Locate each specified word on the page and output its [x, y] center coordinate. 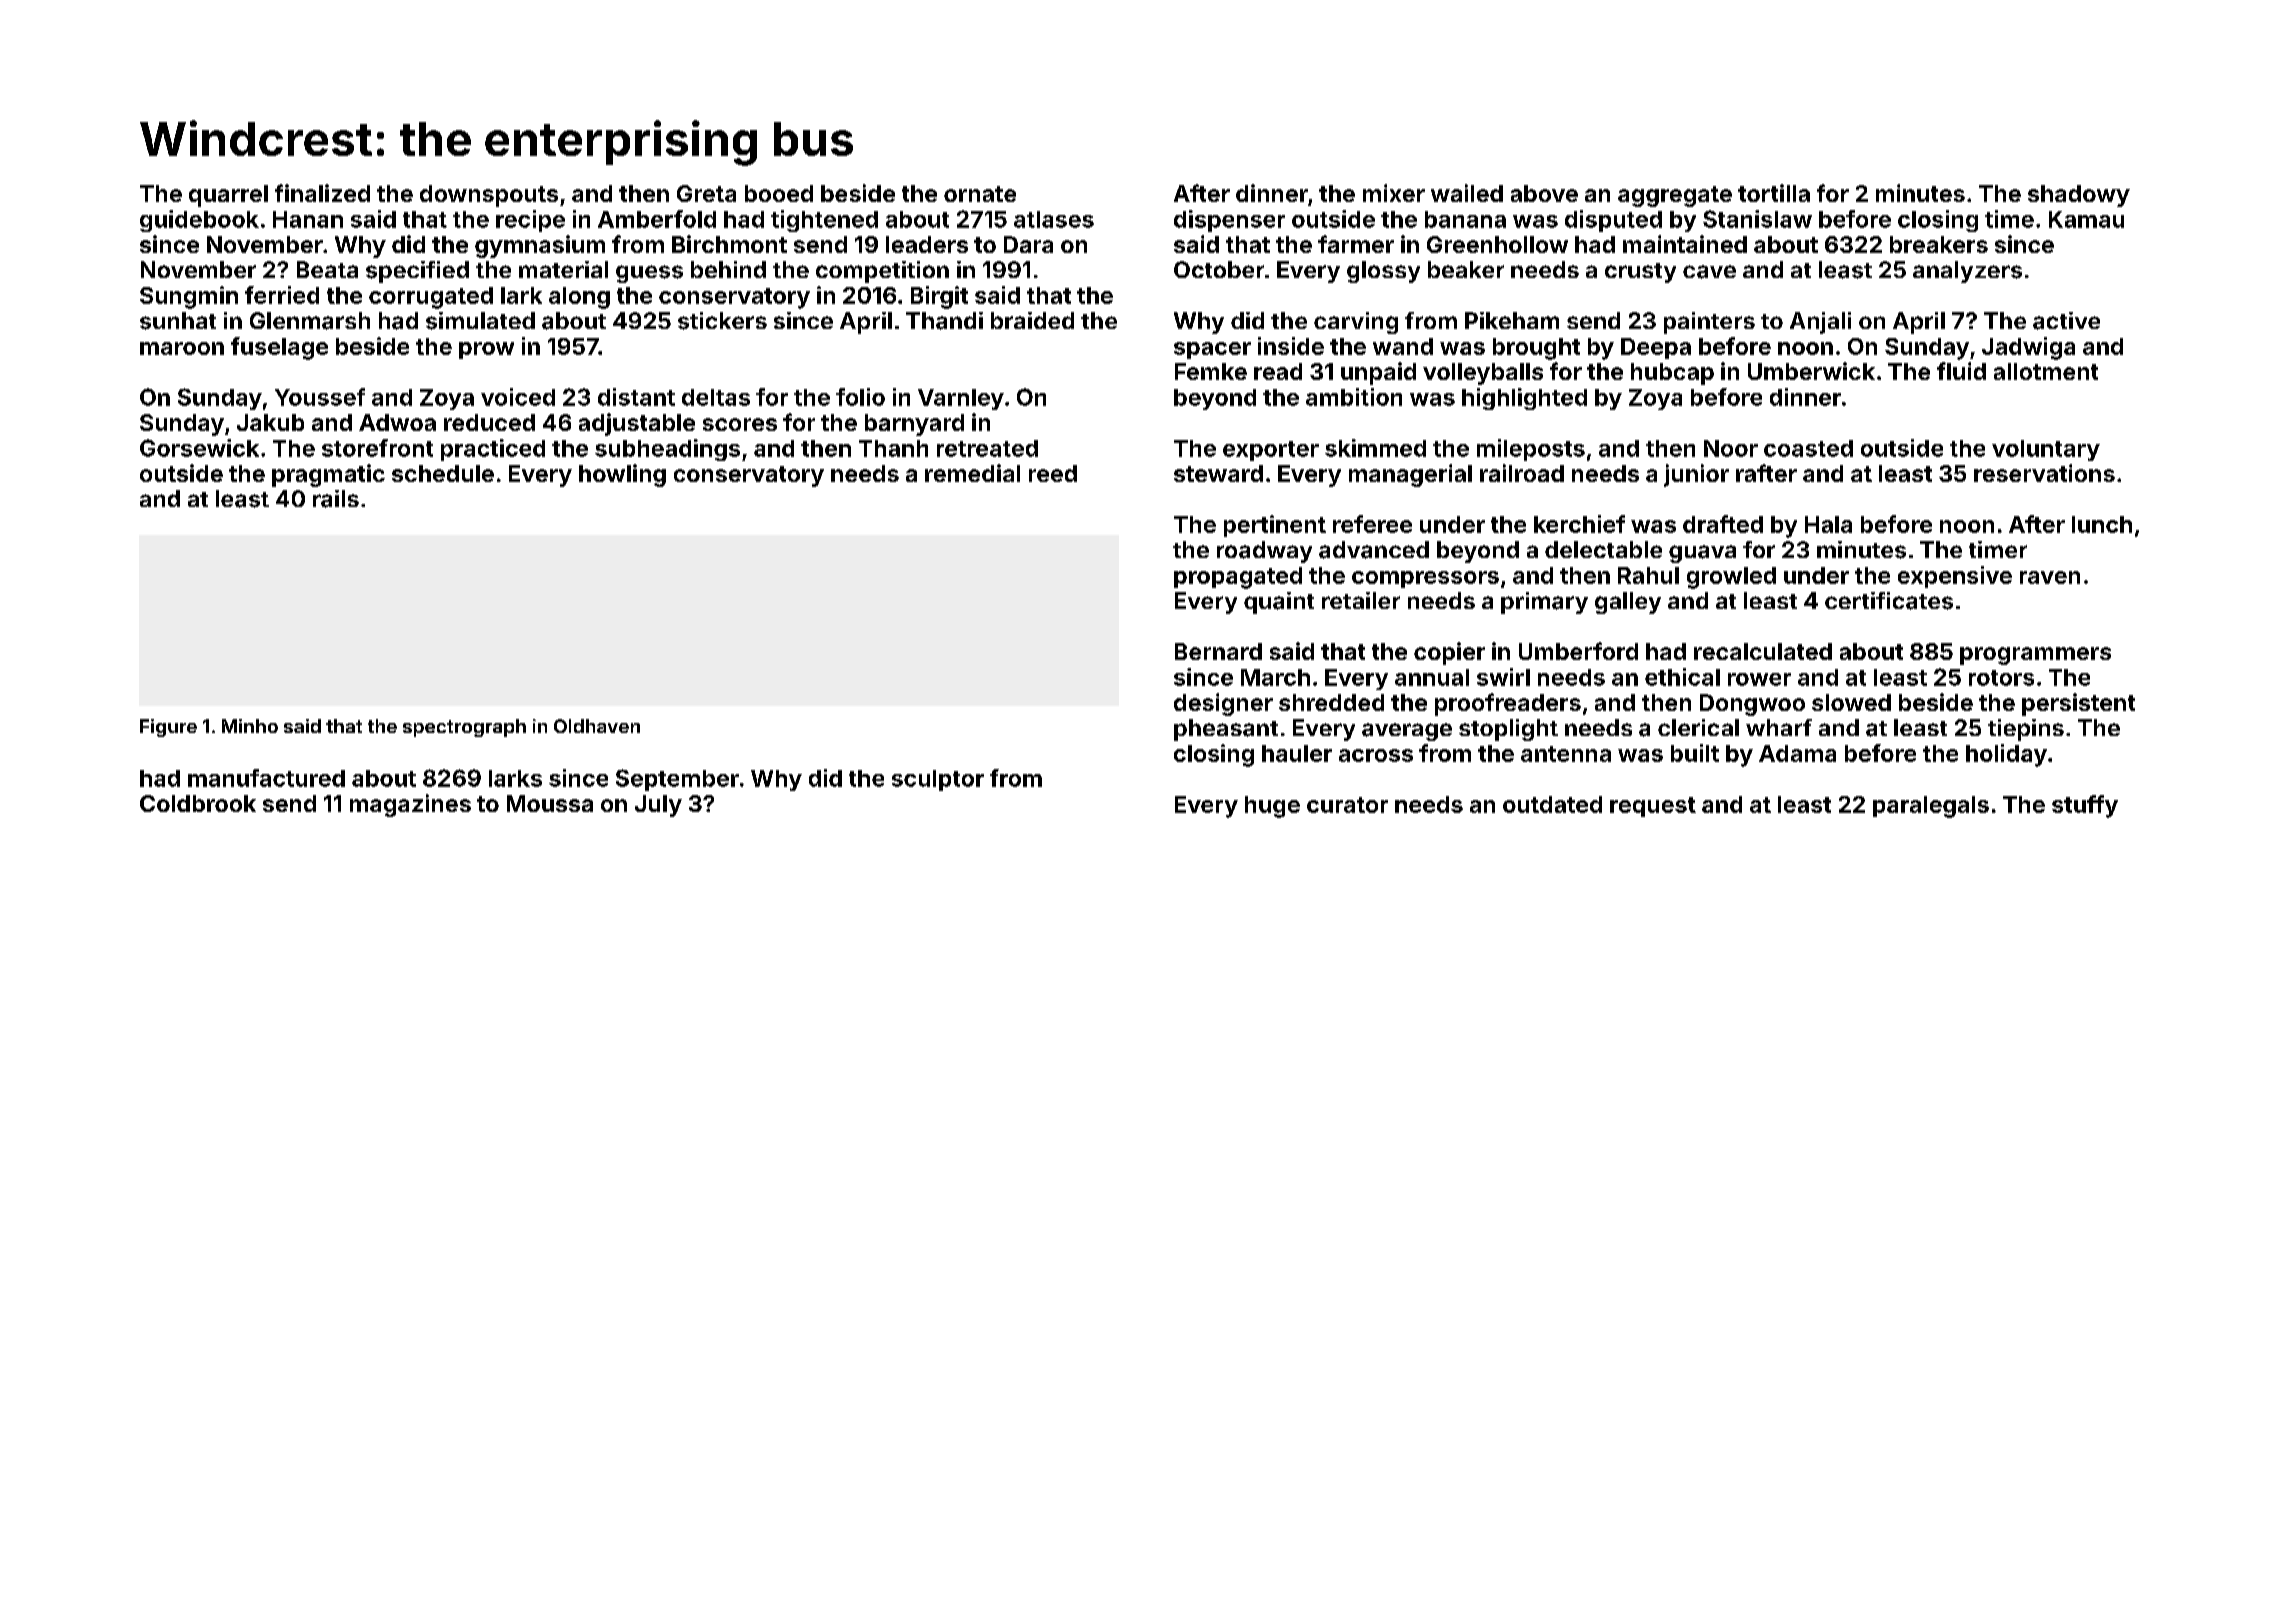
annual [1432, 677]
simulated [480, 321]
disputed [1613, 221]
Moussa [550, 803]
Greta [706, 193]
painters [1709, 323]
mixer [1394, 193]
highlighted [1524, 399]
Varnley [961, 399]
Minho [250, 726]
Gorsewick [199, 448]
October [1219, 269]
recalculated [1763, 651]
